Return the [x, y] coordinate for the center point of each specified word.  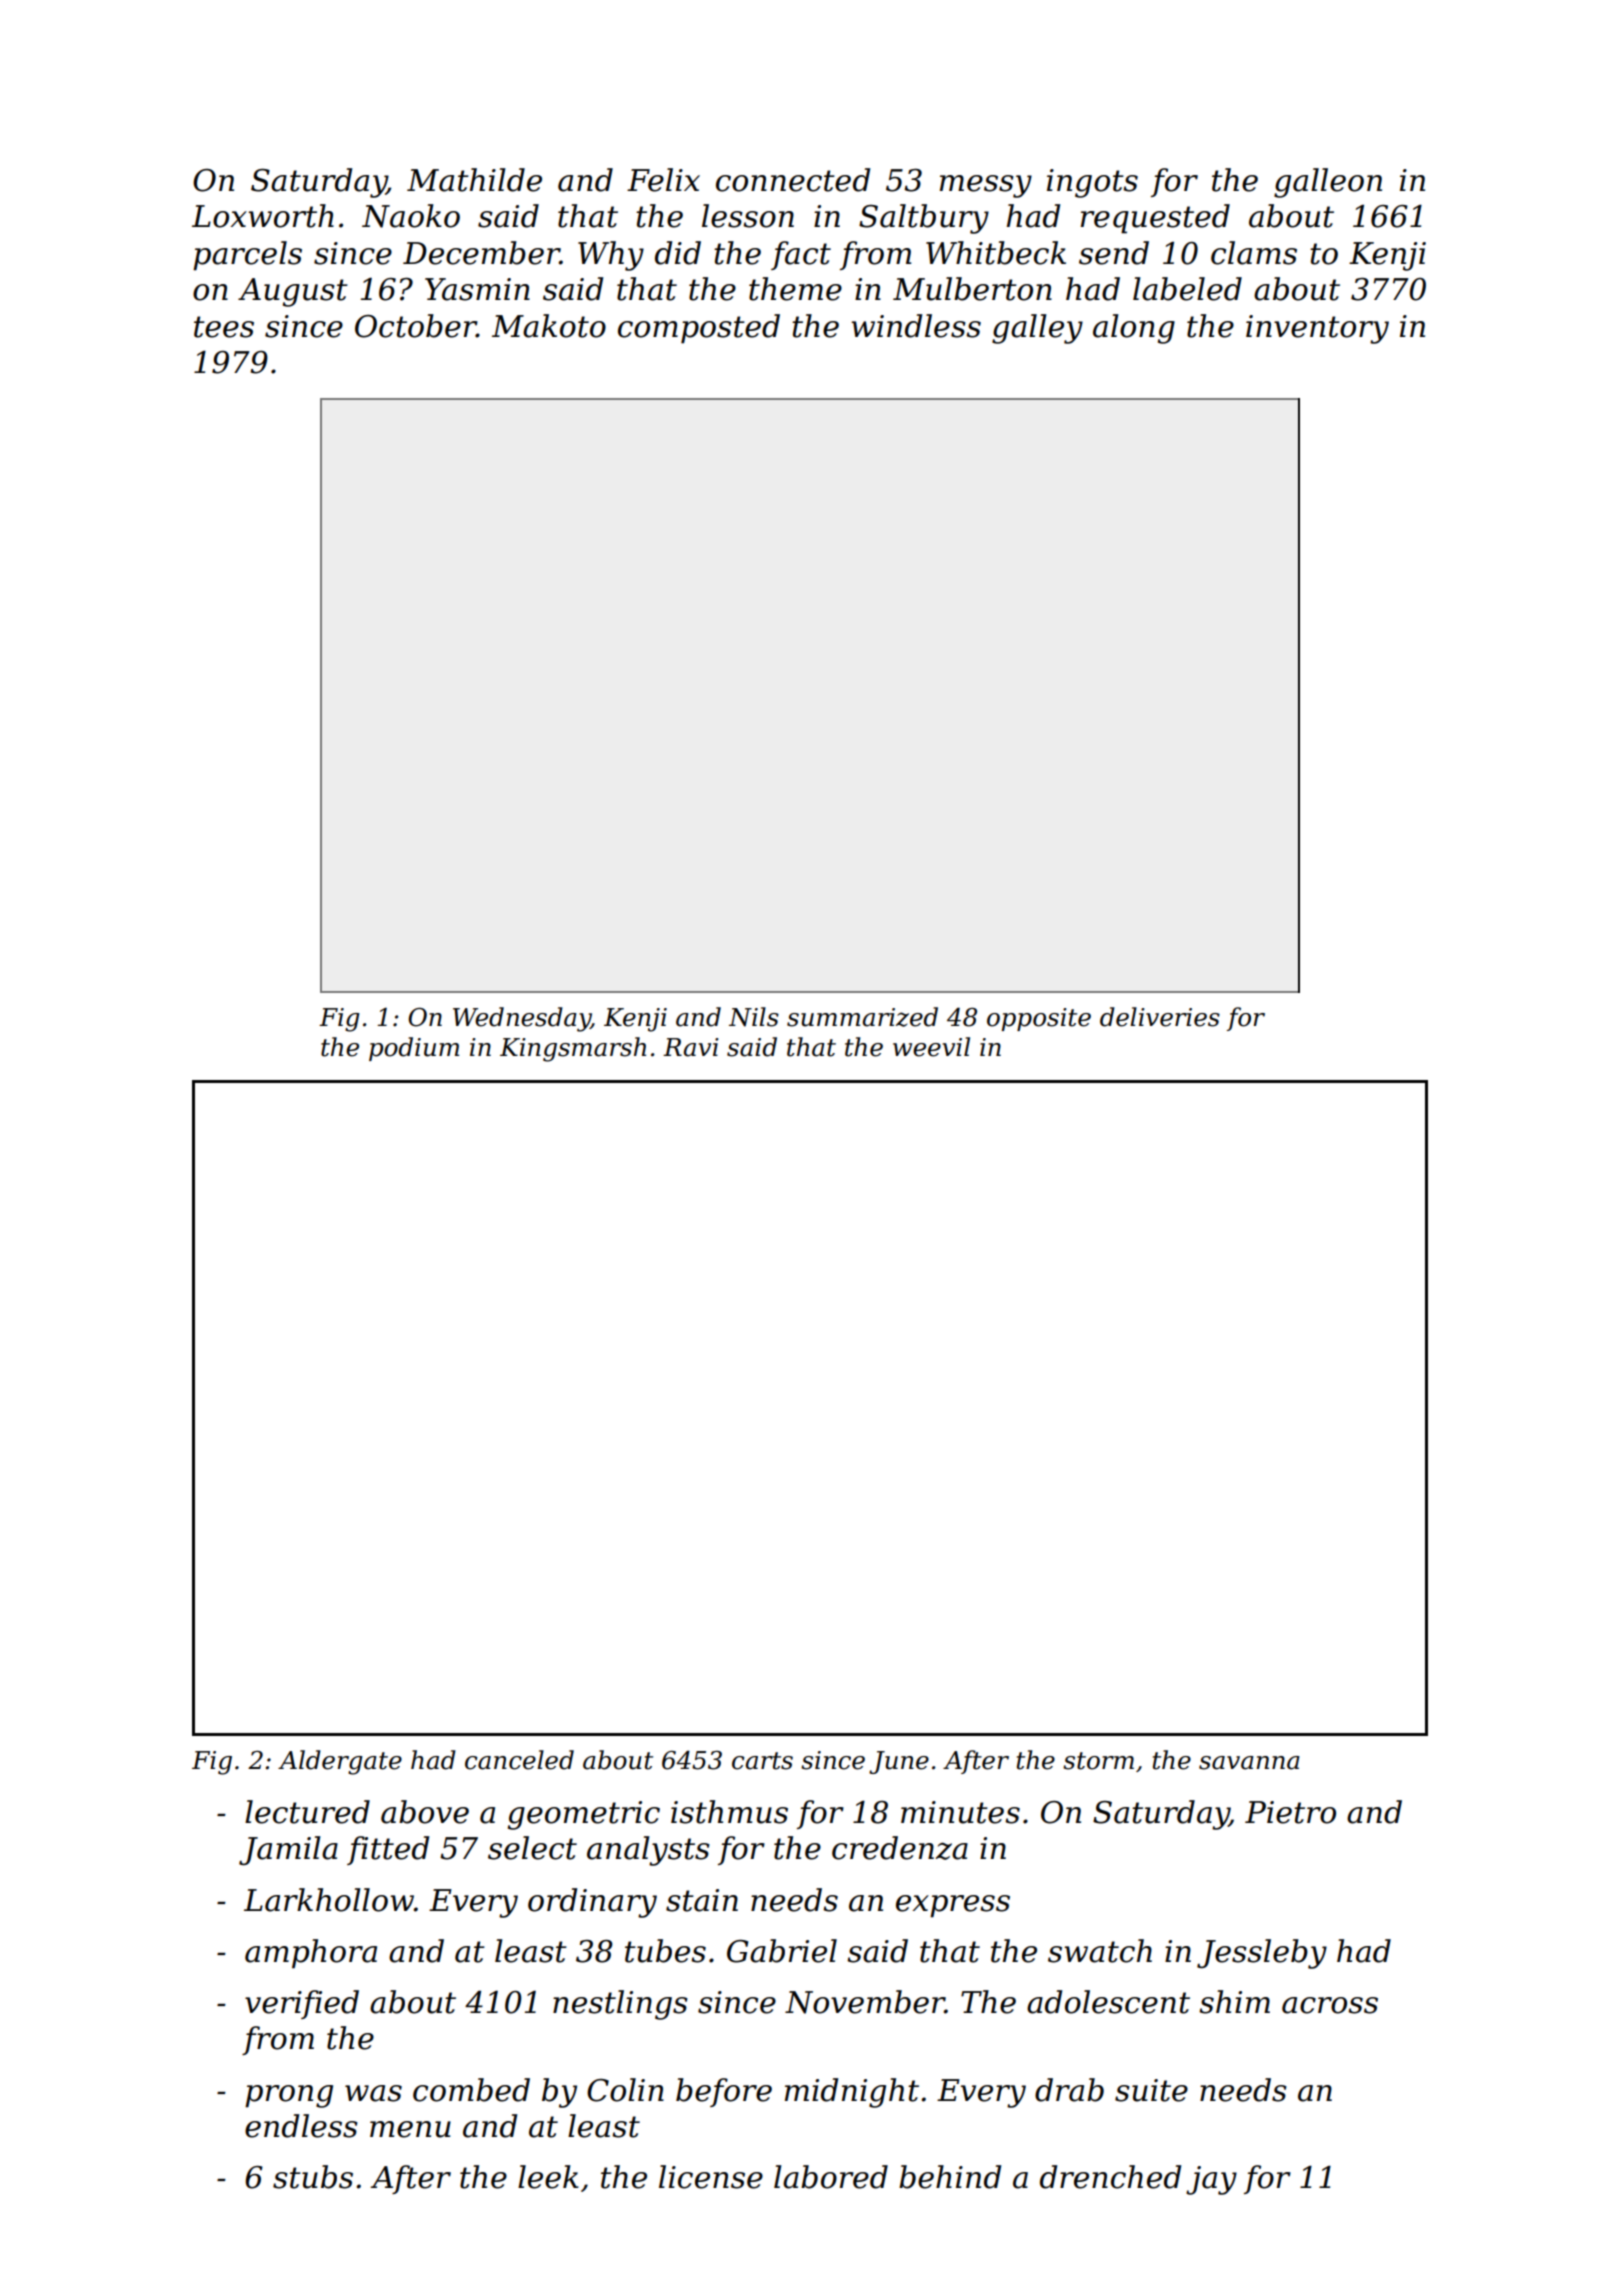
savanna [1249, 1763]
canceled [519, 1760]
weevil [931, 1047]
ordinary [592, 1903]
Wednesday [522, 1019]
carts [762, 1761]
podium [414, 1049]
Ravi [691, 1047]
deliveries [1160, 1017]
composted [699, 329]
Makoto [549, 326]
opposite [1039, 1019]
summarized [862, 1017]
